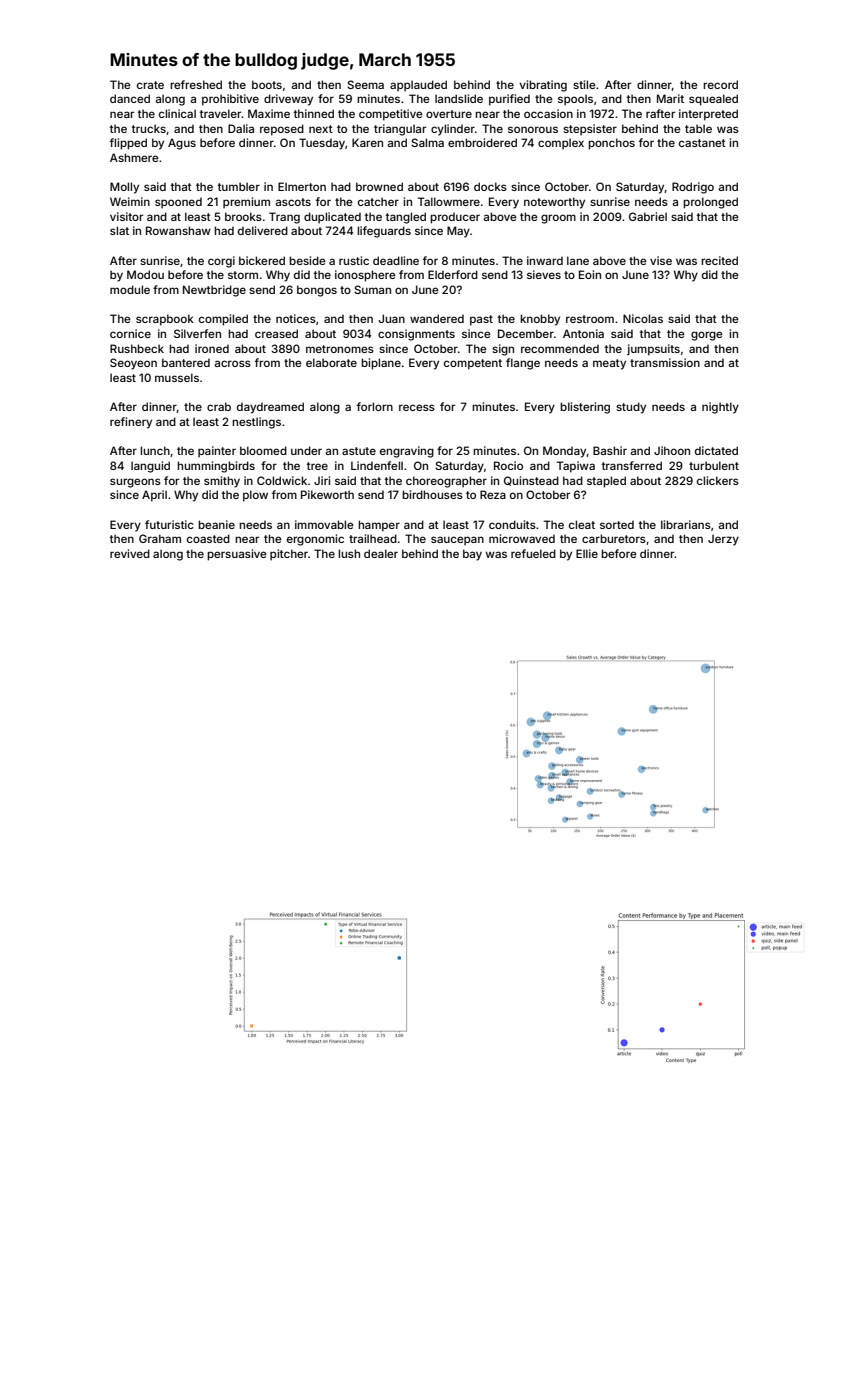 This screenshot has height=1400, width=849. Describe the element at coordinates (418, 86) in the screenshot. I see `applauded` at that location.
